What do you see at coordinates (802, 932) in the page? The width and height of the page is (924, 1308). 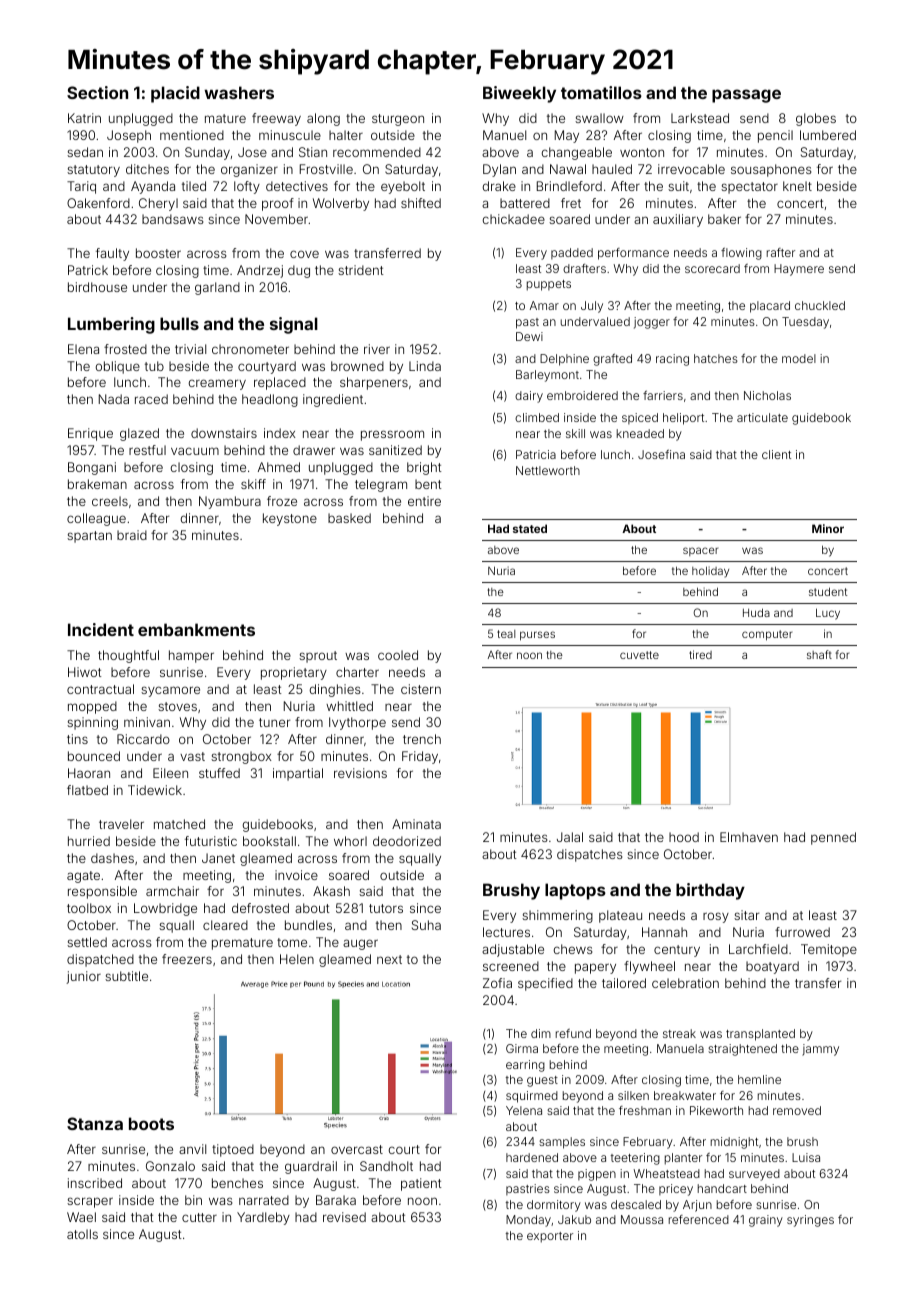 I see `furrowed` at bounding box center [802, 932].
